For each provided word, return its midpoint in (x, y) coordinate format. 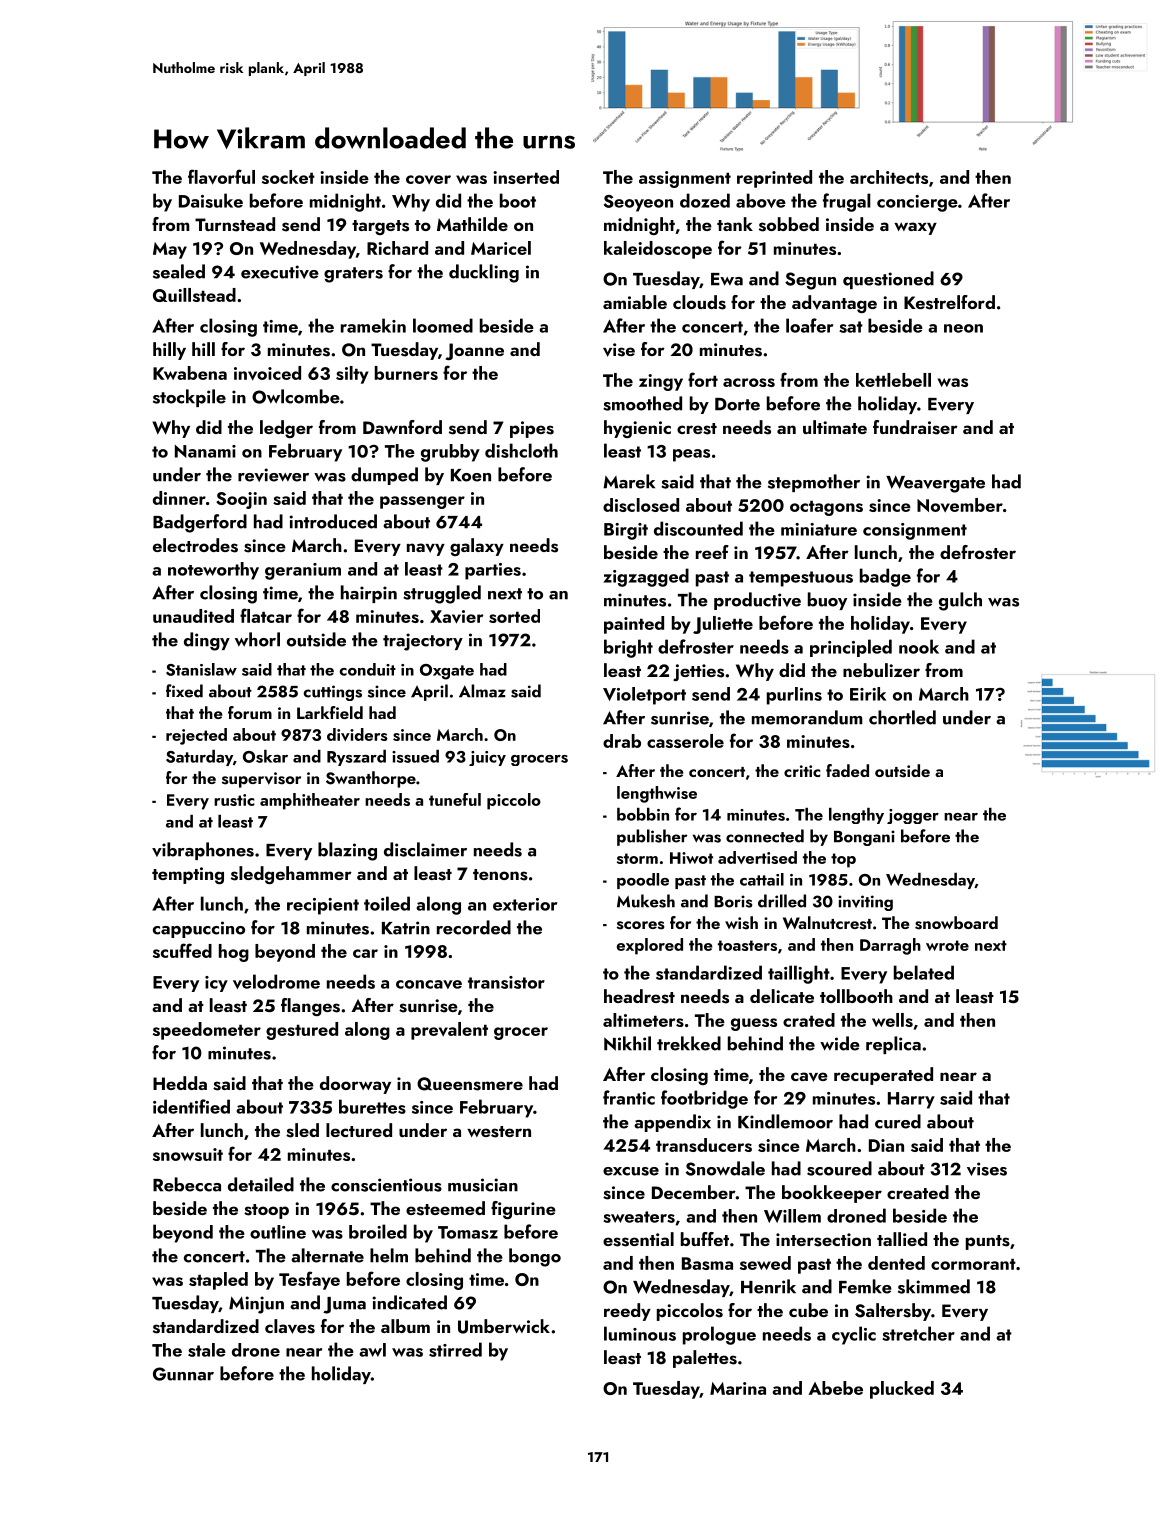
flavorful (221, 177)
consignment (915, 531)
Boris (733, 901)
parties (493, 571)
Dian (886, 1145)
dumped (384, 476)
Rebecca (187, 1184)
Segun (810, 281)
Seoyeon (638, 203)
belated (924, 972)
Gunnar (183, 1374)
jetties (698, 672)
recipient (323, 906)
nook (919, 646)
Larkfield (330, 712)
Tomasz (468, 1232)
